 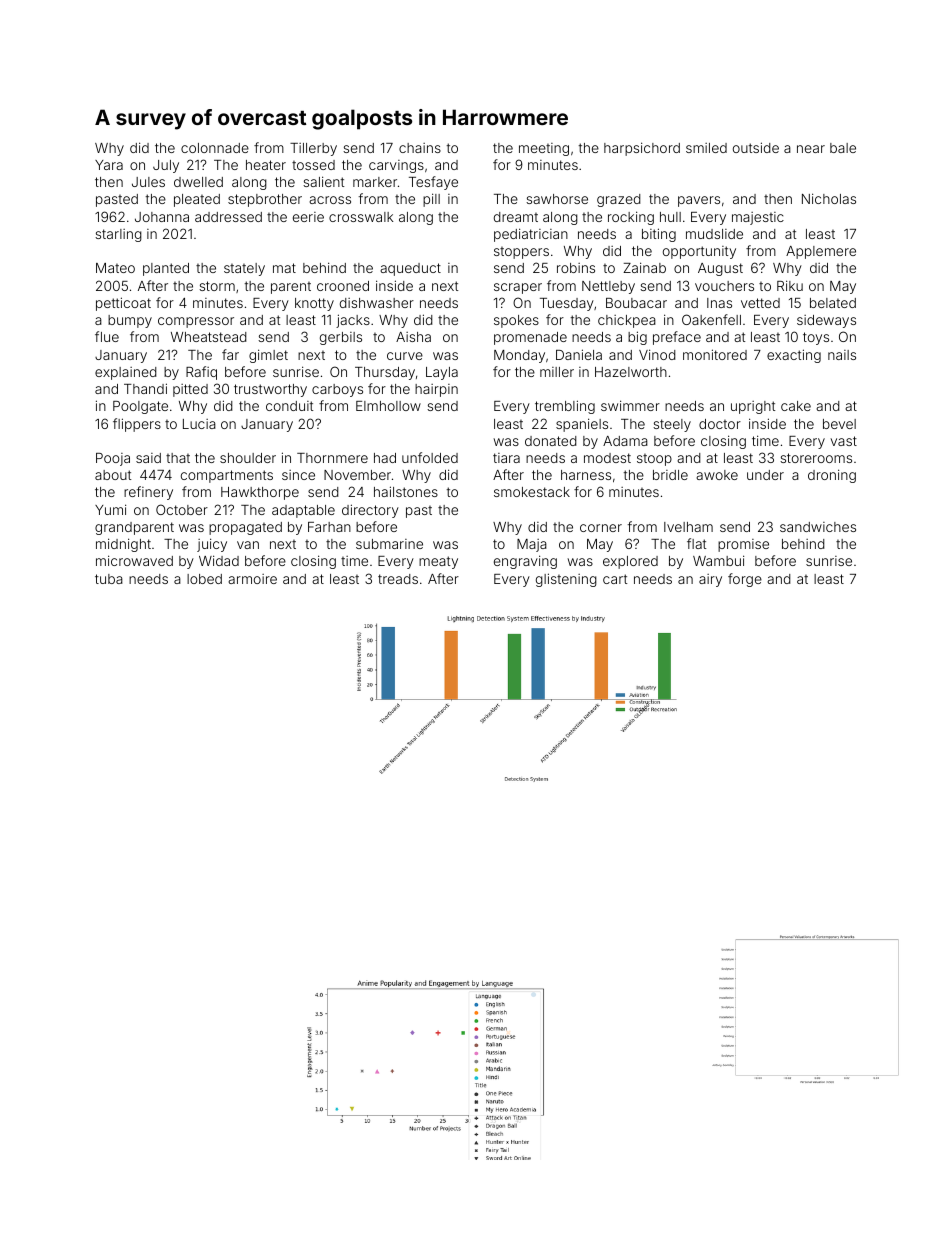 What do you see at coordinates (215, 148) in the screenshot?
I see `colonnade` at bounding box center [215, 148].
